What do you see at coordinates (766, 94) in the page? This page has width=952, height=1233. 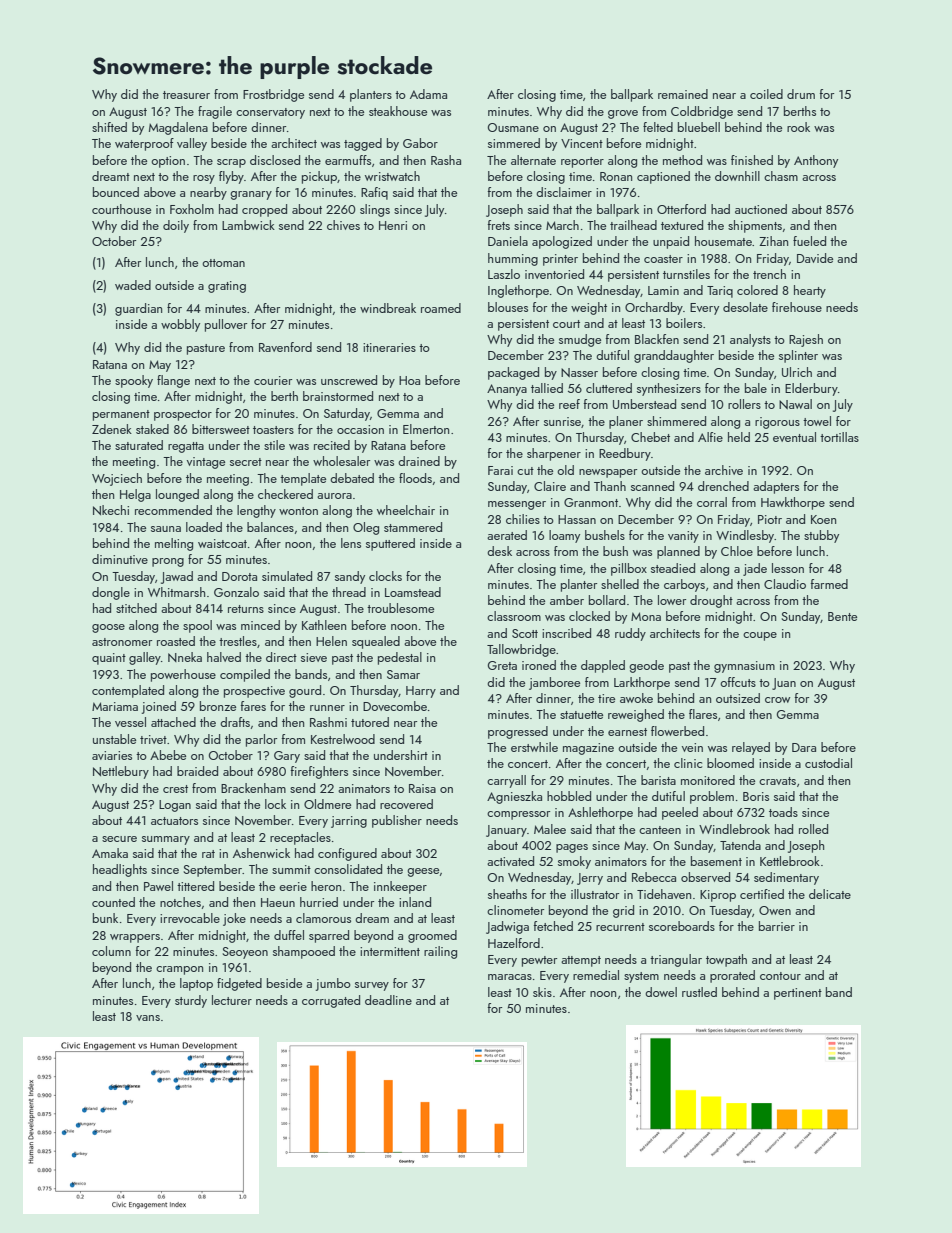 I see `coiled` at bounding box center [766, 94].
